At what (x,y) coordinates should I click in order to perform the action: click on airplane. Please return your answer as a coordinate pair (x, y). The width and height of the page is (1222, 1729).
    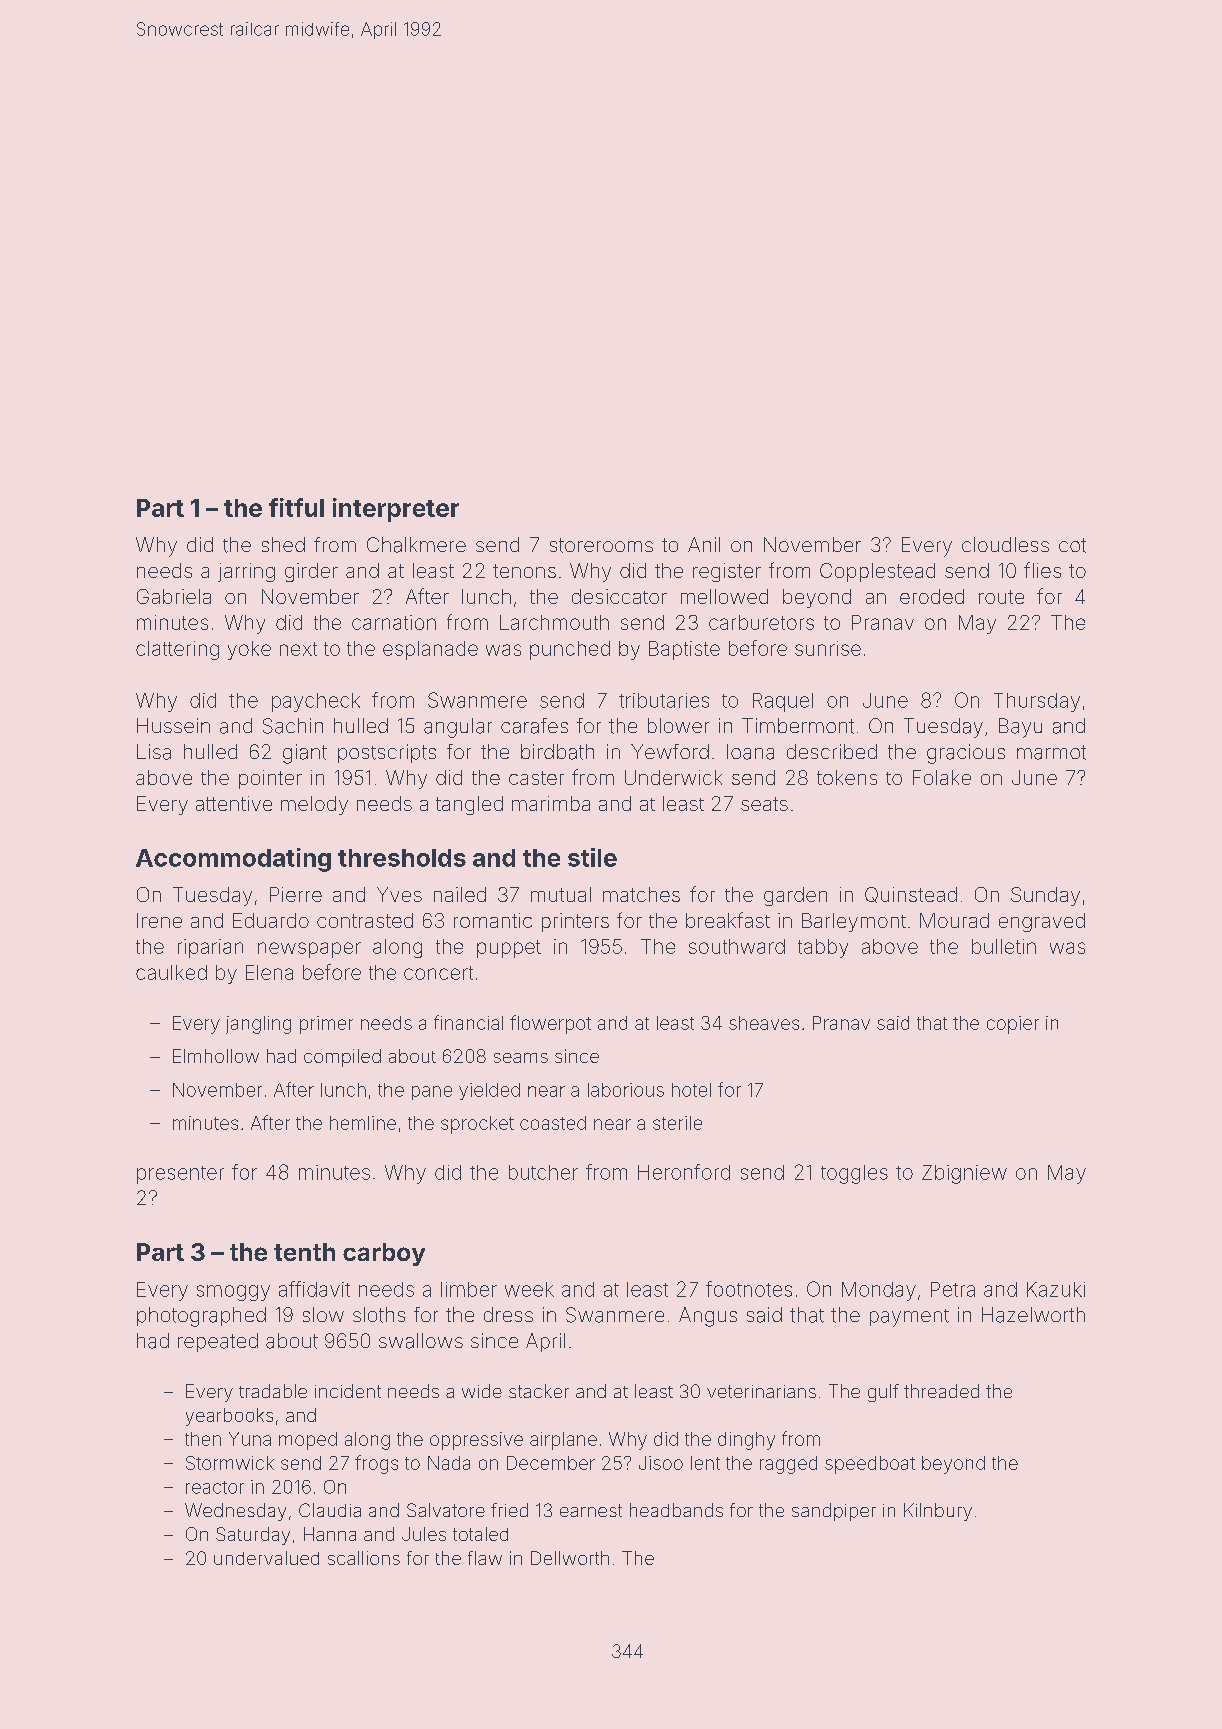
    Looking at the image, I should click on (563, 1441).
